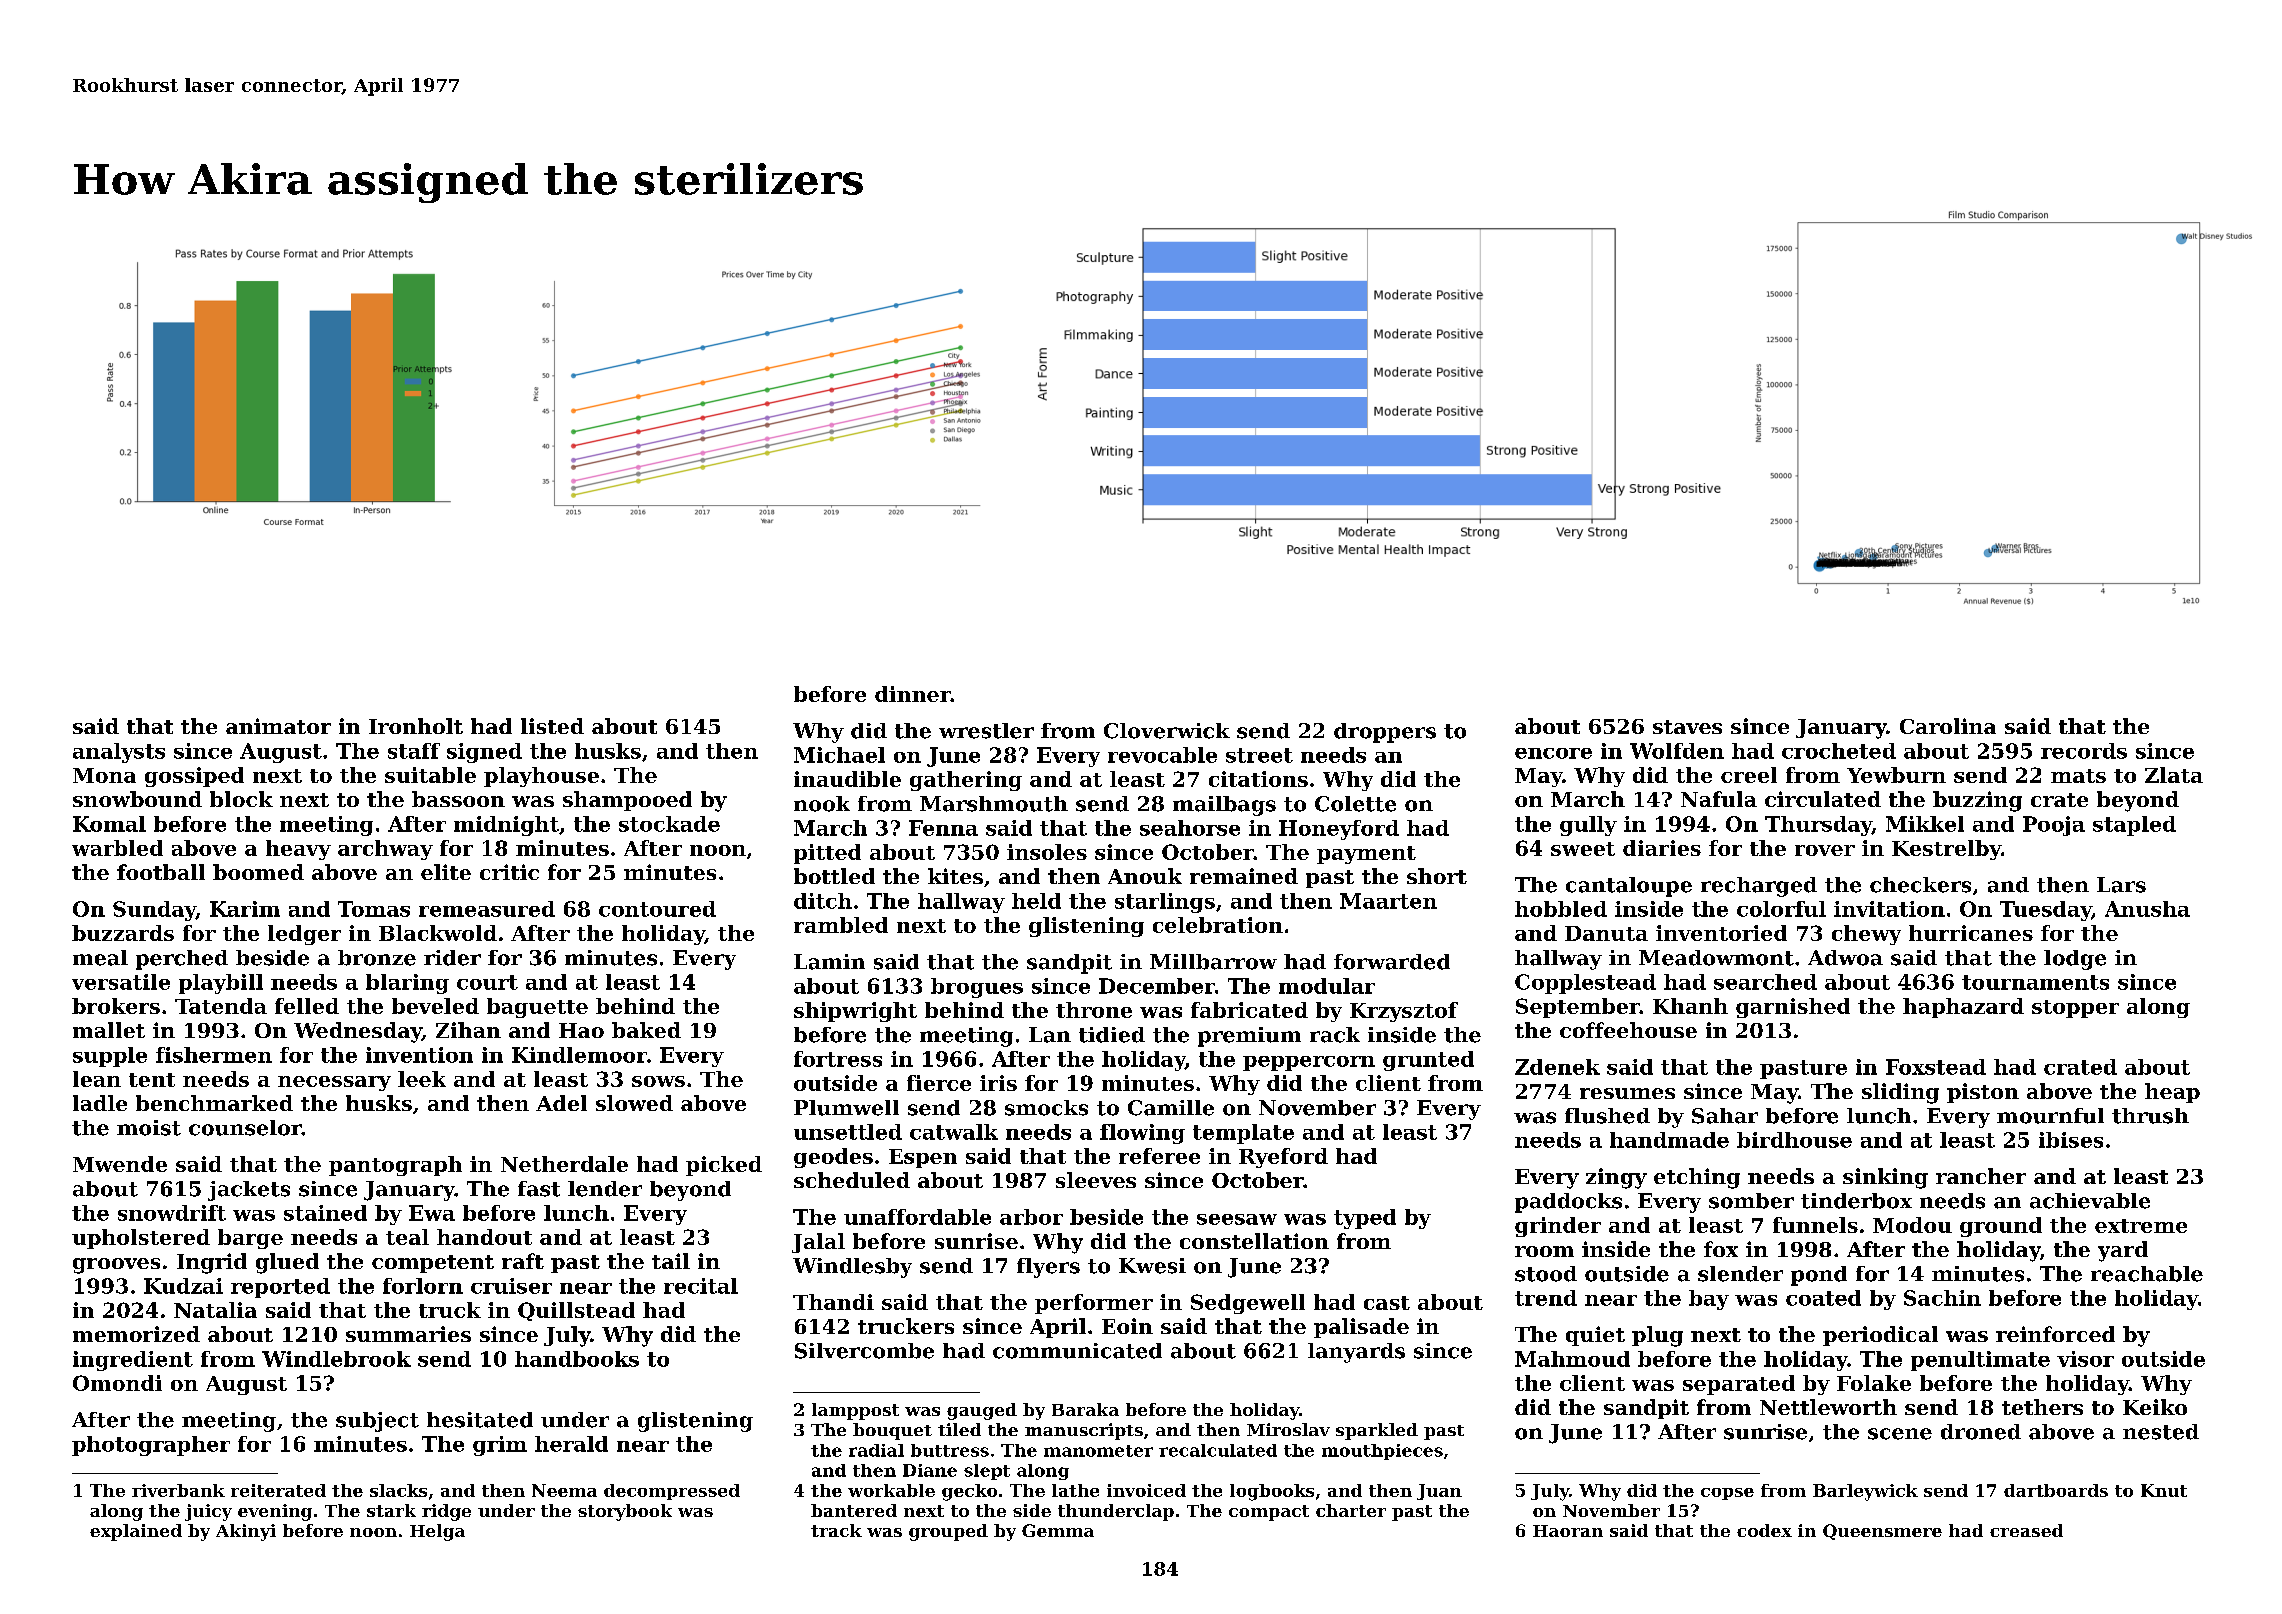 Image resolution: width=2282 pixels, height=1614 pixels. What do you see at coordinates (1085, 1409) in the screenshot?
I see `Baraka` at bounding box center [1085, 1409].
